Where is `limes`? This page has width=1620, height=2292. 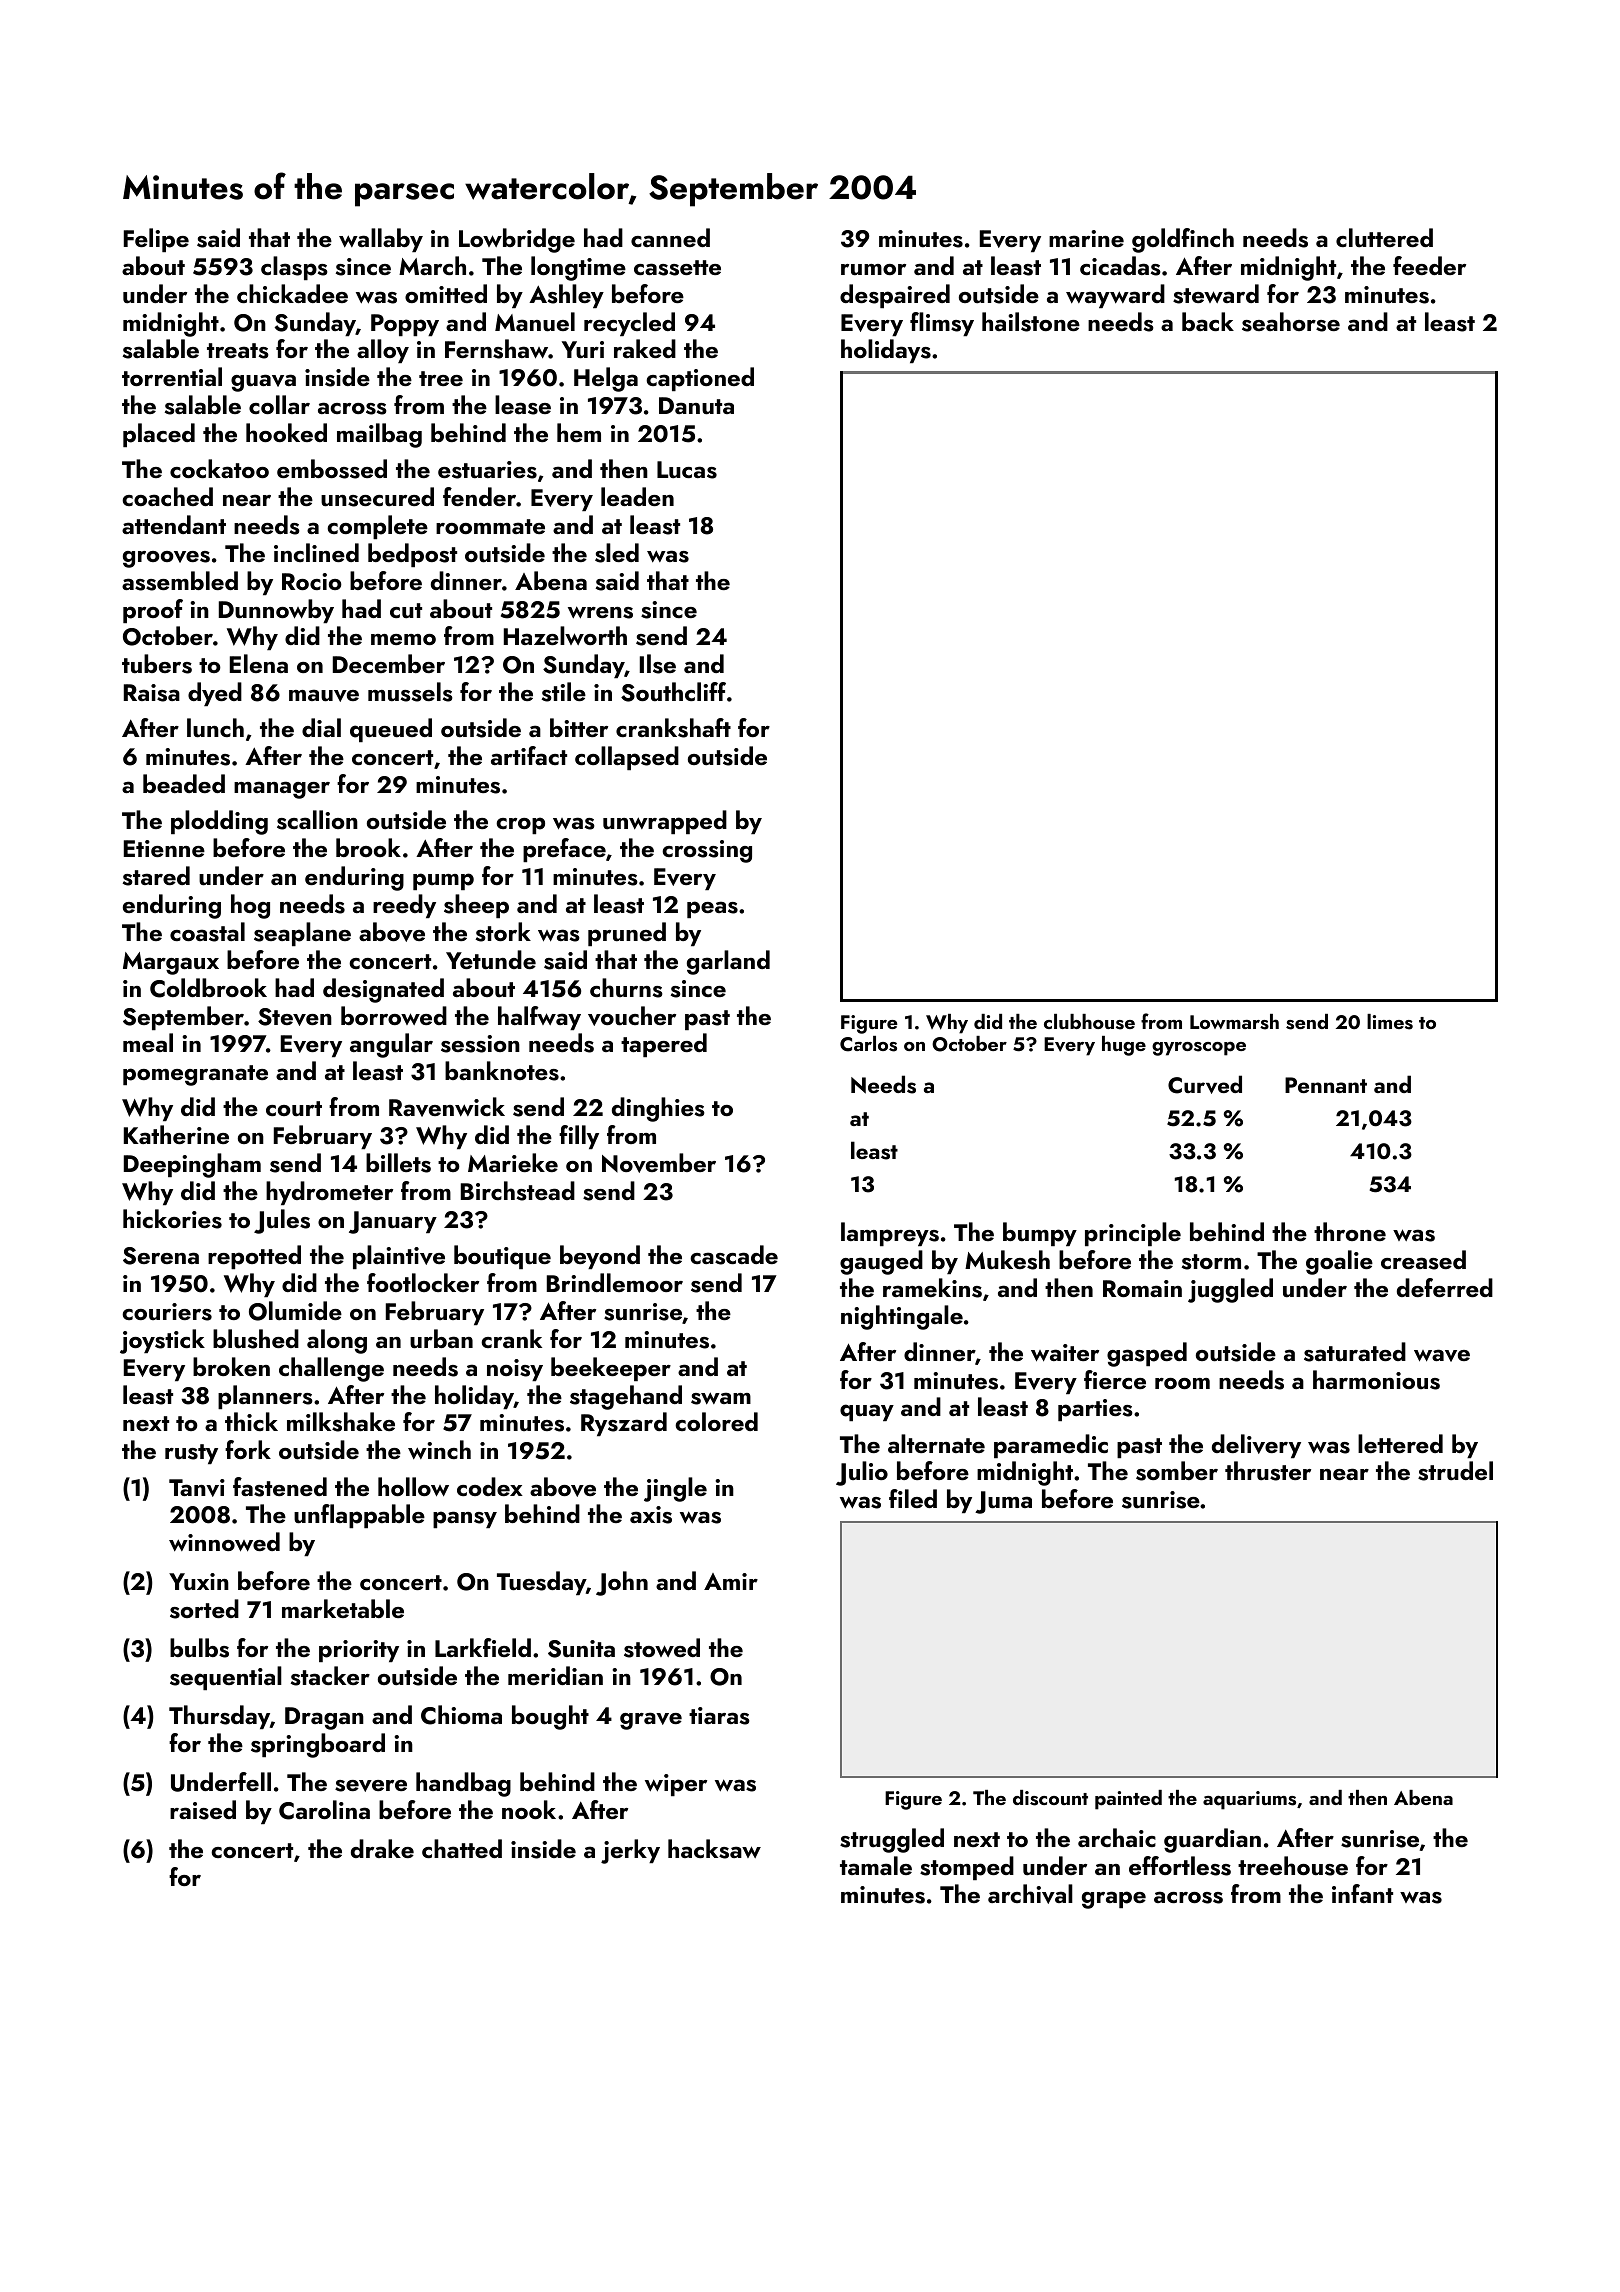 limes is located at coordinates (1390, 1022).
